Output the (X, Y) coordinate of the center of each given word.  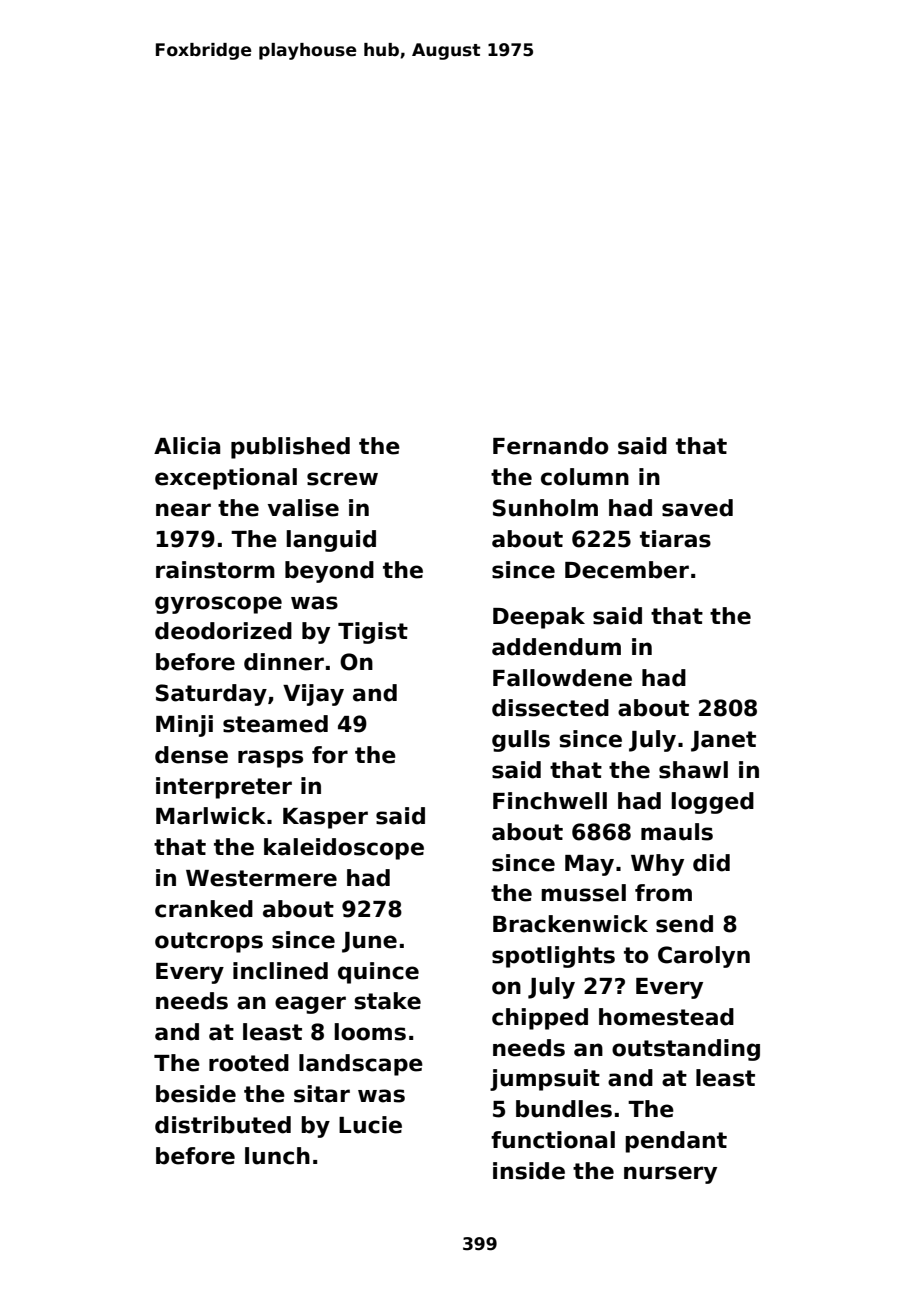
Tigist (373, 633)
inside (529, 1171)
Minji (184, 726)
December (627, 570)
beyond (329, 572)
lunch (277, 1156)
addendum (556, 647)
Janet (723, 741)
